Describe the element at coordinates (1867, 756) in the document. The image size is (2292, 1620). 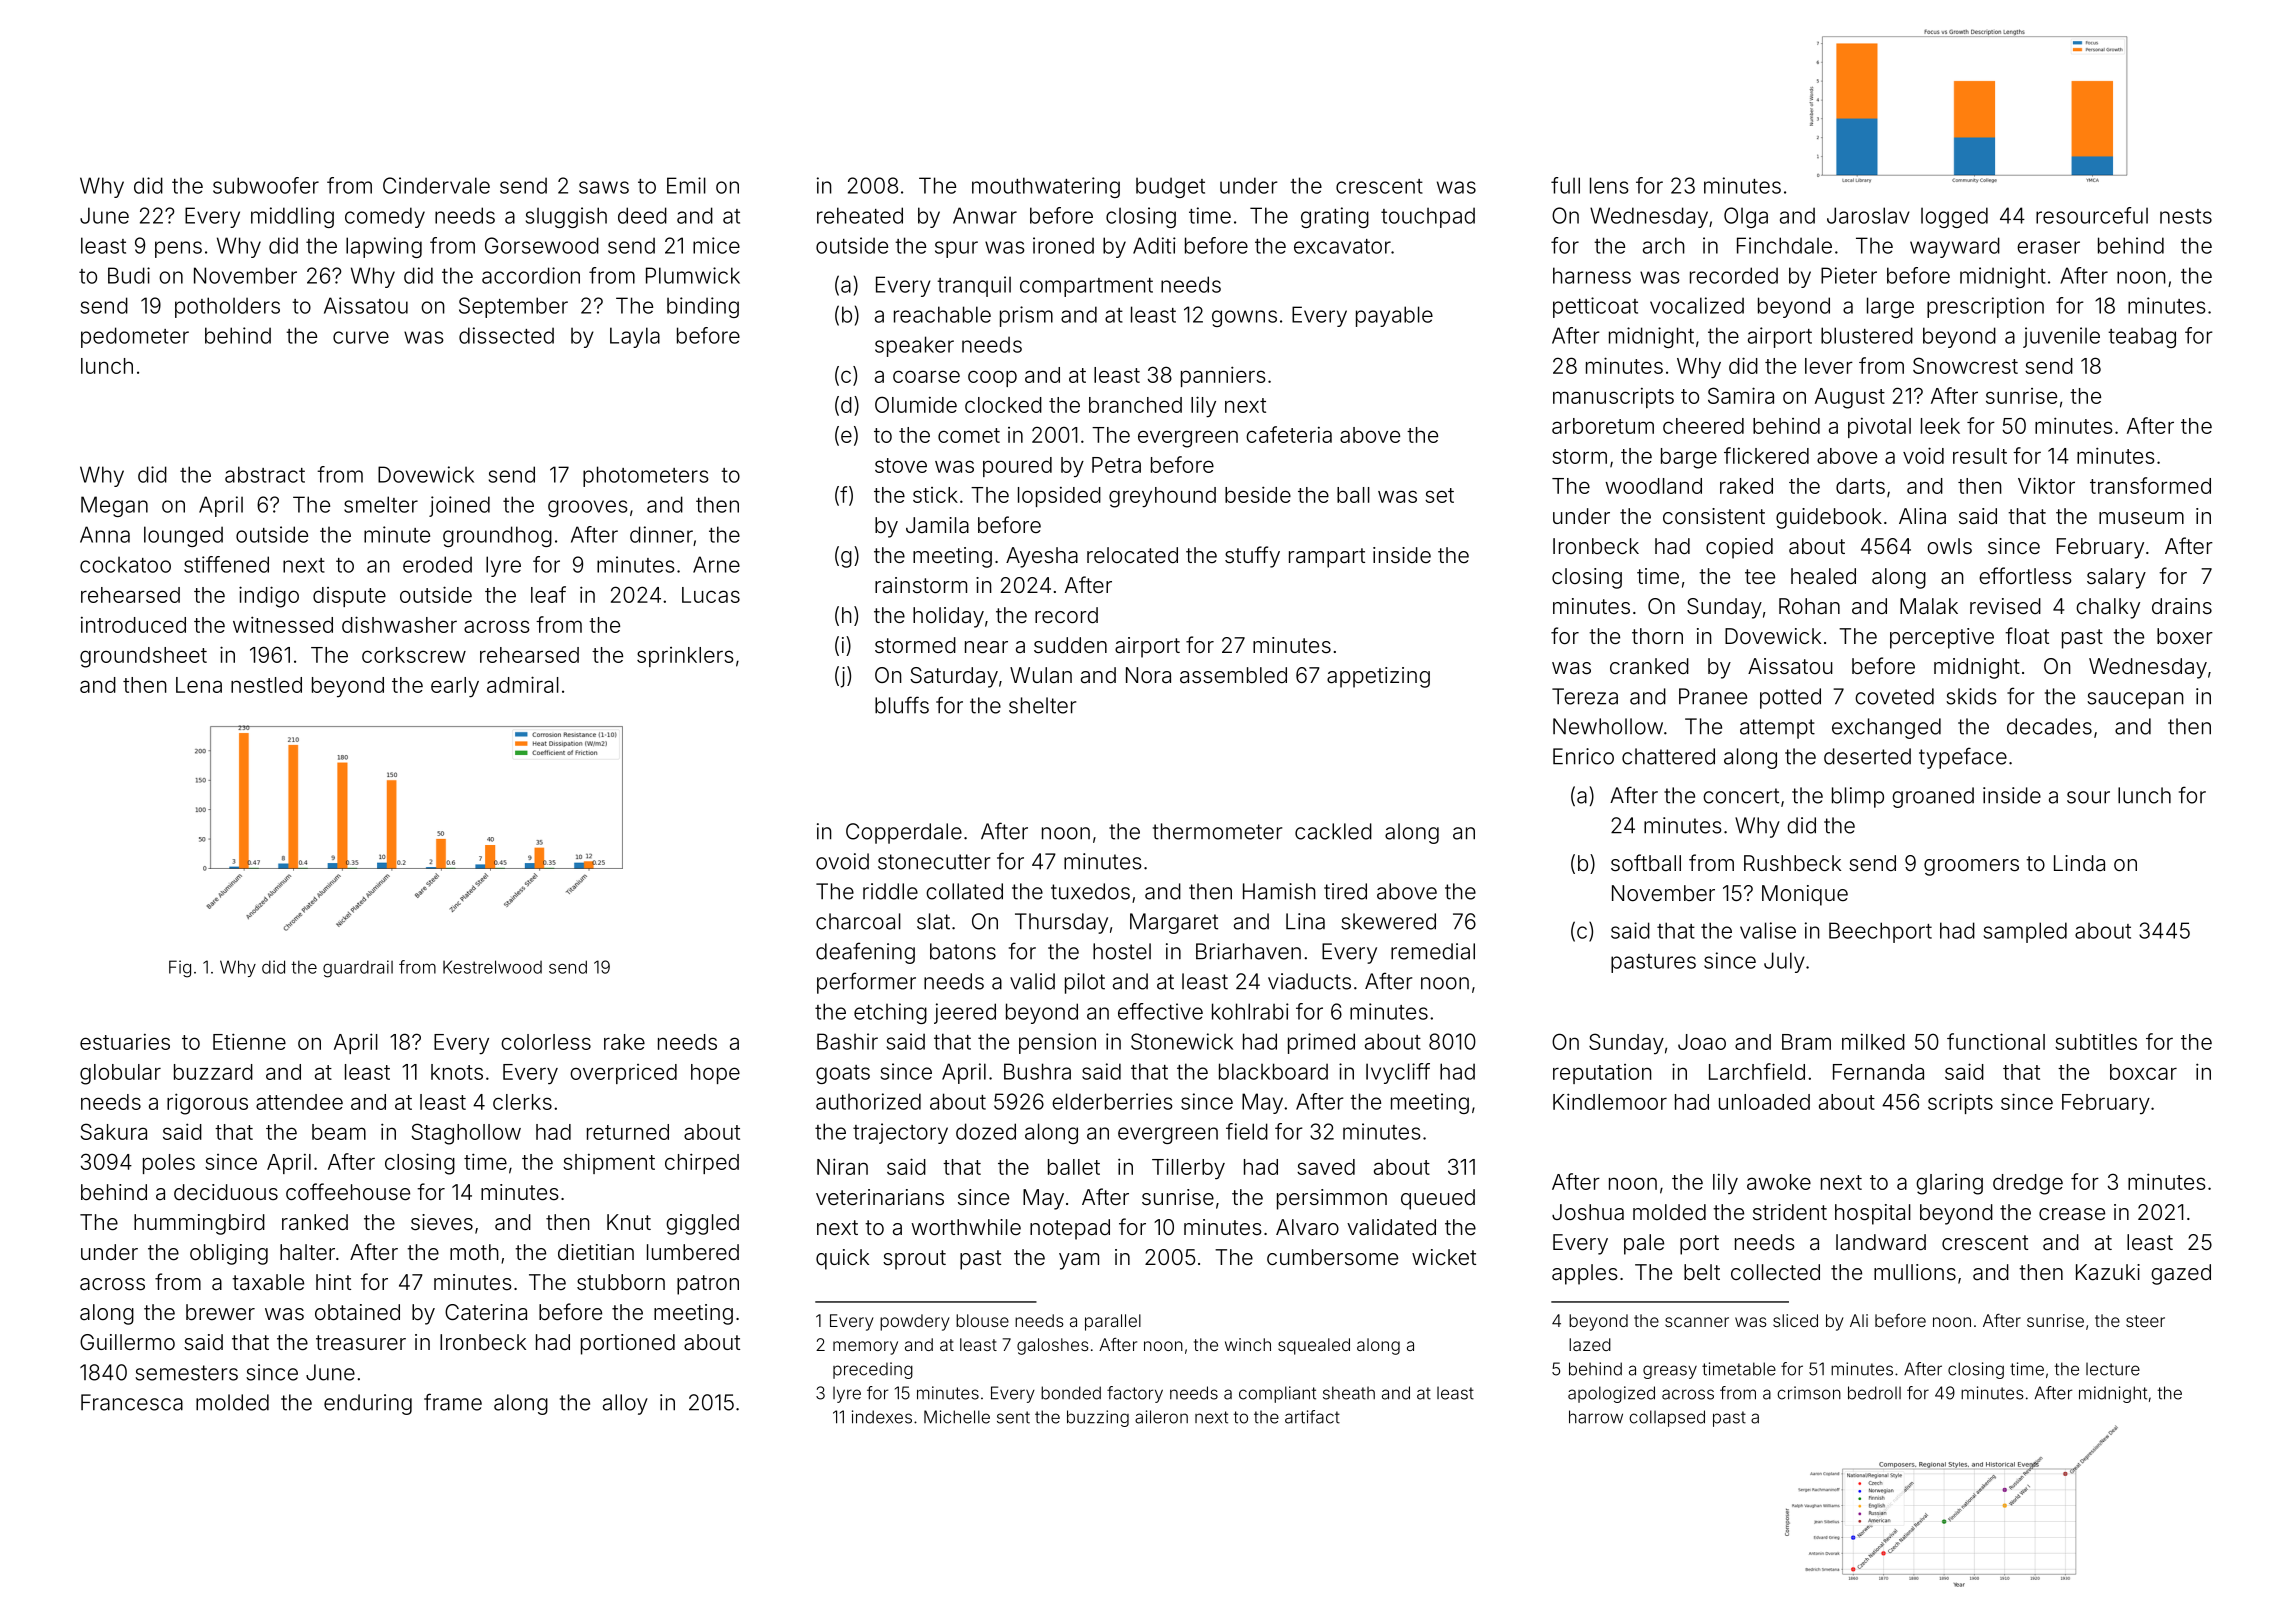
I see `deserted` at that location.
